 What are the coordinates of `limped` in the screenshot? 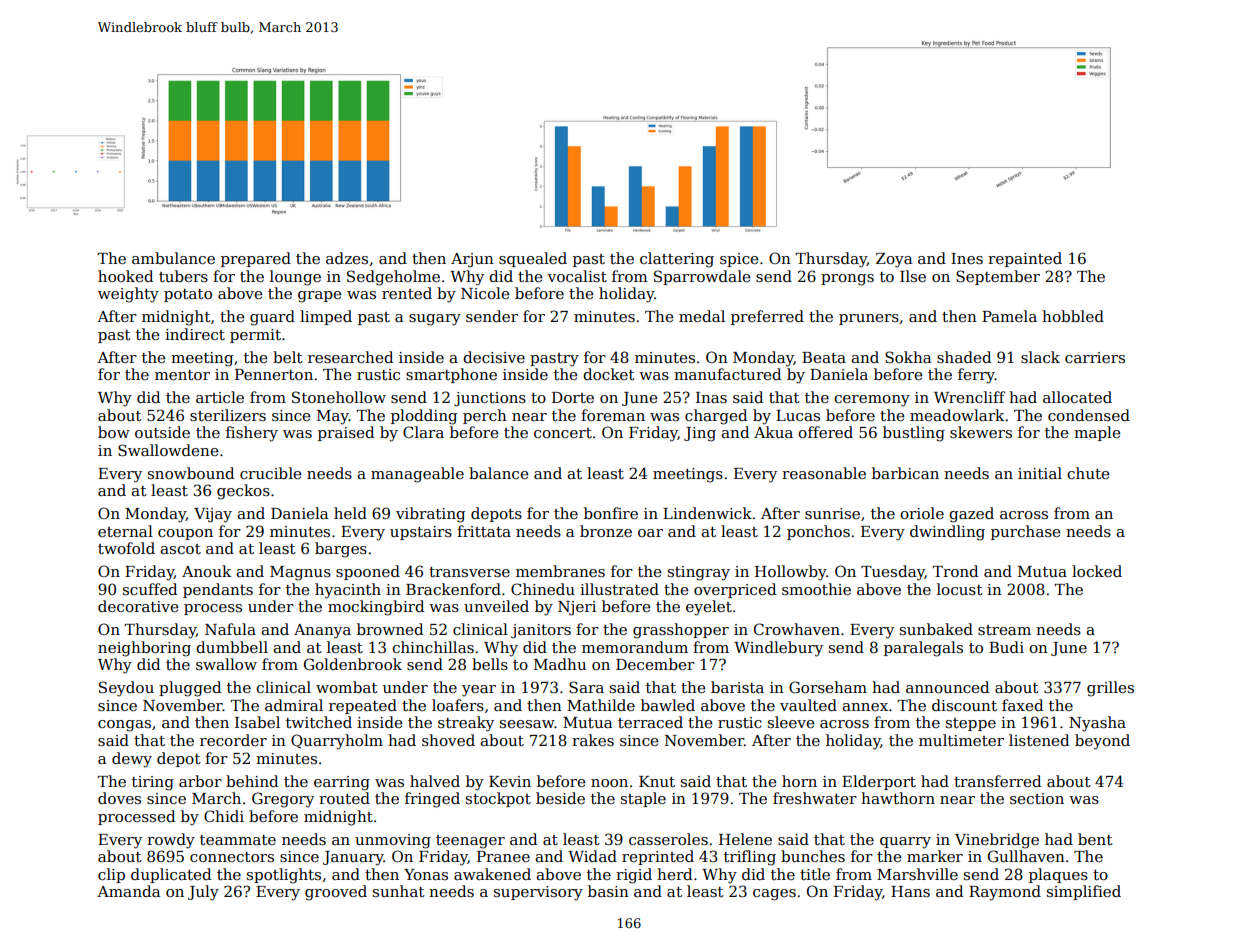 It's located at (326, 317).
